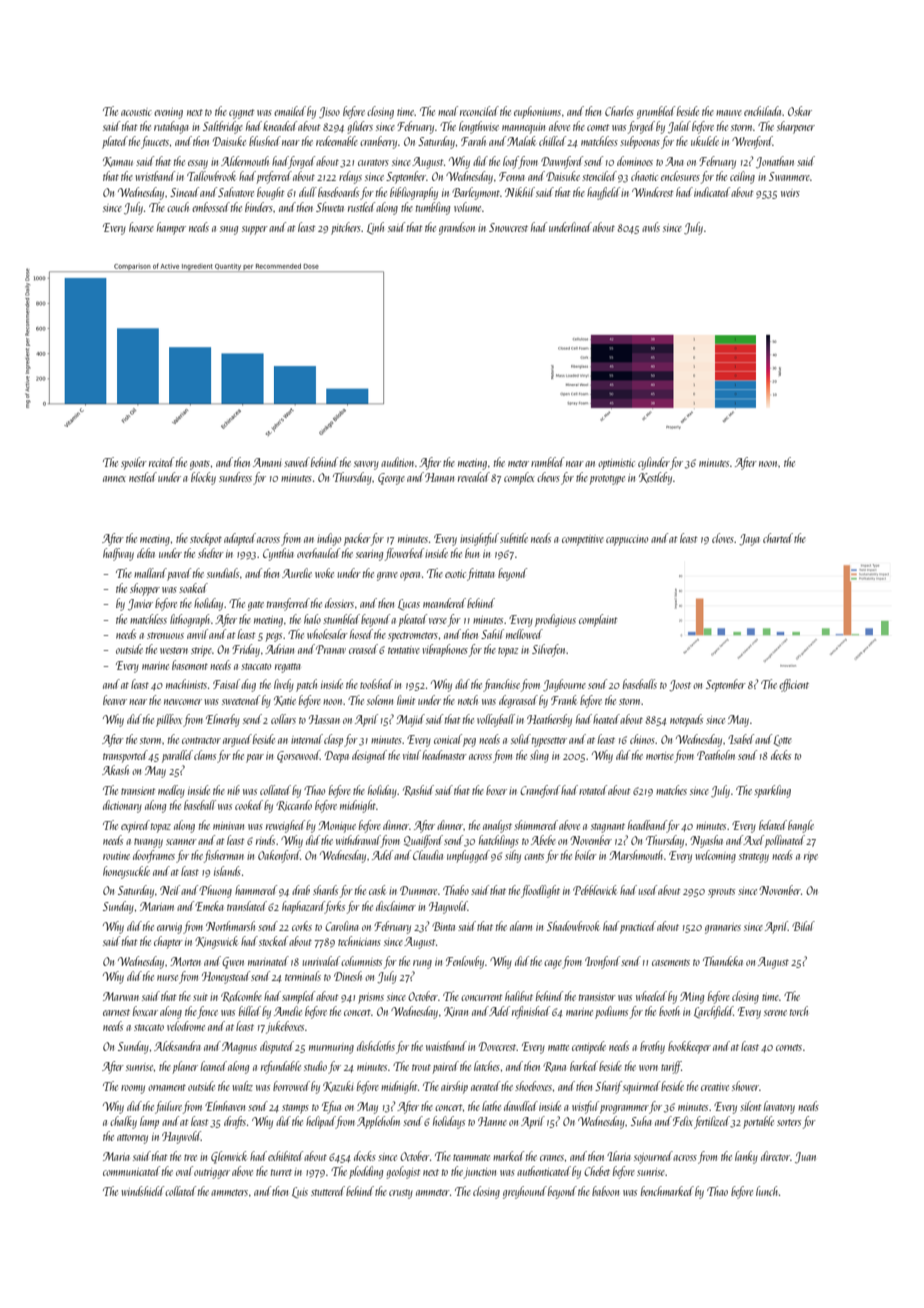 This page has height=1308, width=924. Describe the element at coordinates (754, 858) in the page. I see `strategy` at that location.
